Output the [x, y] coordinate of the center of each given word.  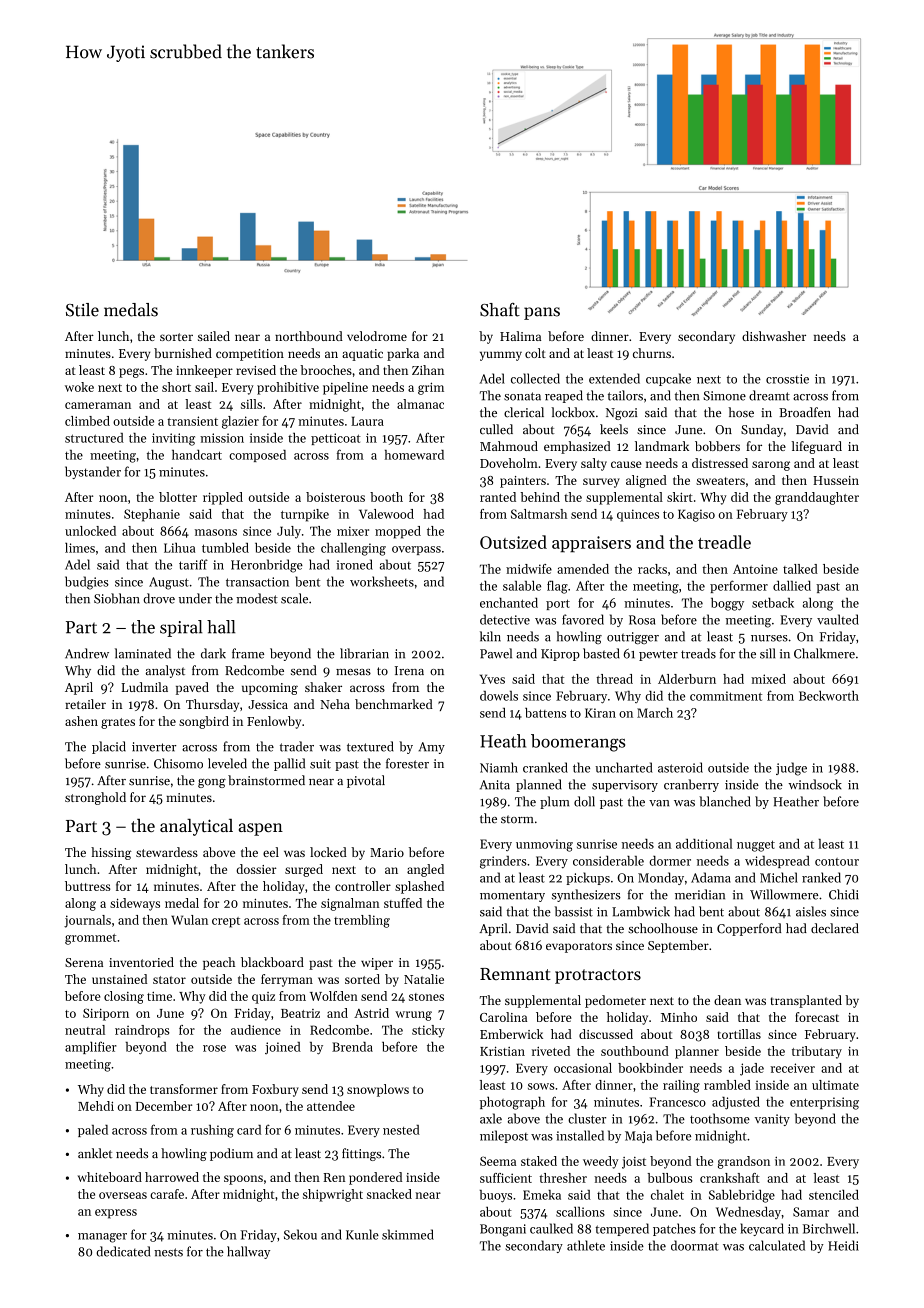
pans [542, 313]
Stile [82, 310]
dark [213, 653]
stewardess [167, 852]
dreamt [769, 395]
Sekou [300, 1234]
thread [614, 679]
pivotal [366, 781]
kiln [490, 636]
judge [791, 769]
